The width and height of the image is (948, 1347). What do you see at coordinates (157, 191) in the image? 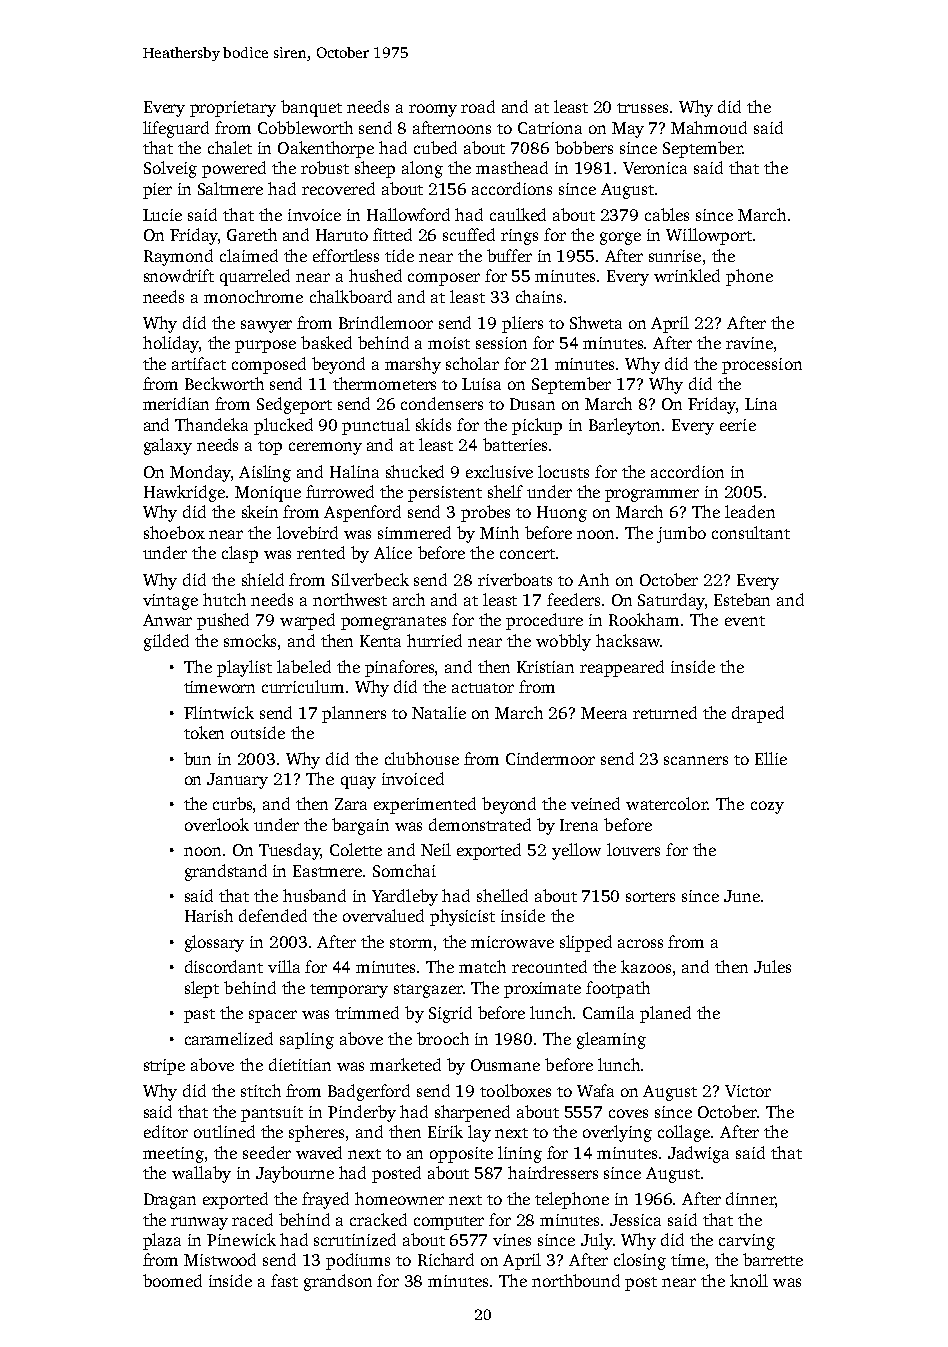
I see `pier` at bounding box center [157, 191].
